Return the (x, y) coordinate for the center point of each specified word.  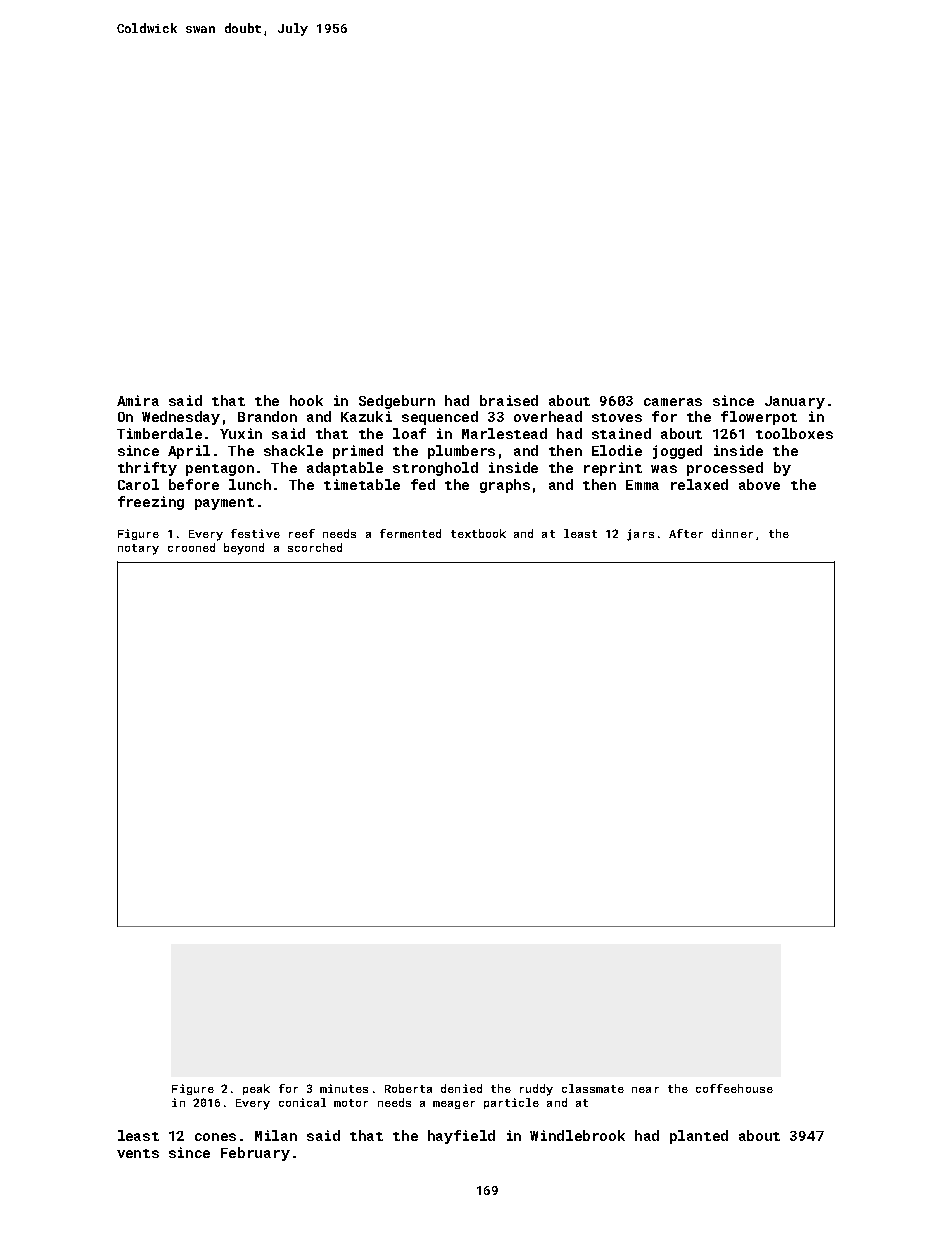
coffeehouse (734, 1088)
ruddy (536, 1090)
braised (509, 400)
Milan (276, 1135)
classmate (593, 1088)
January (795, 402)
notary (138, 549)
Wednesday (181, 418)
